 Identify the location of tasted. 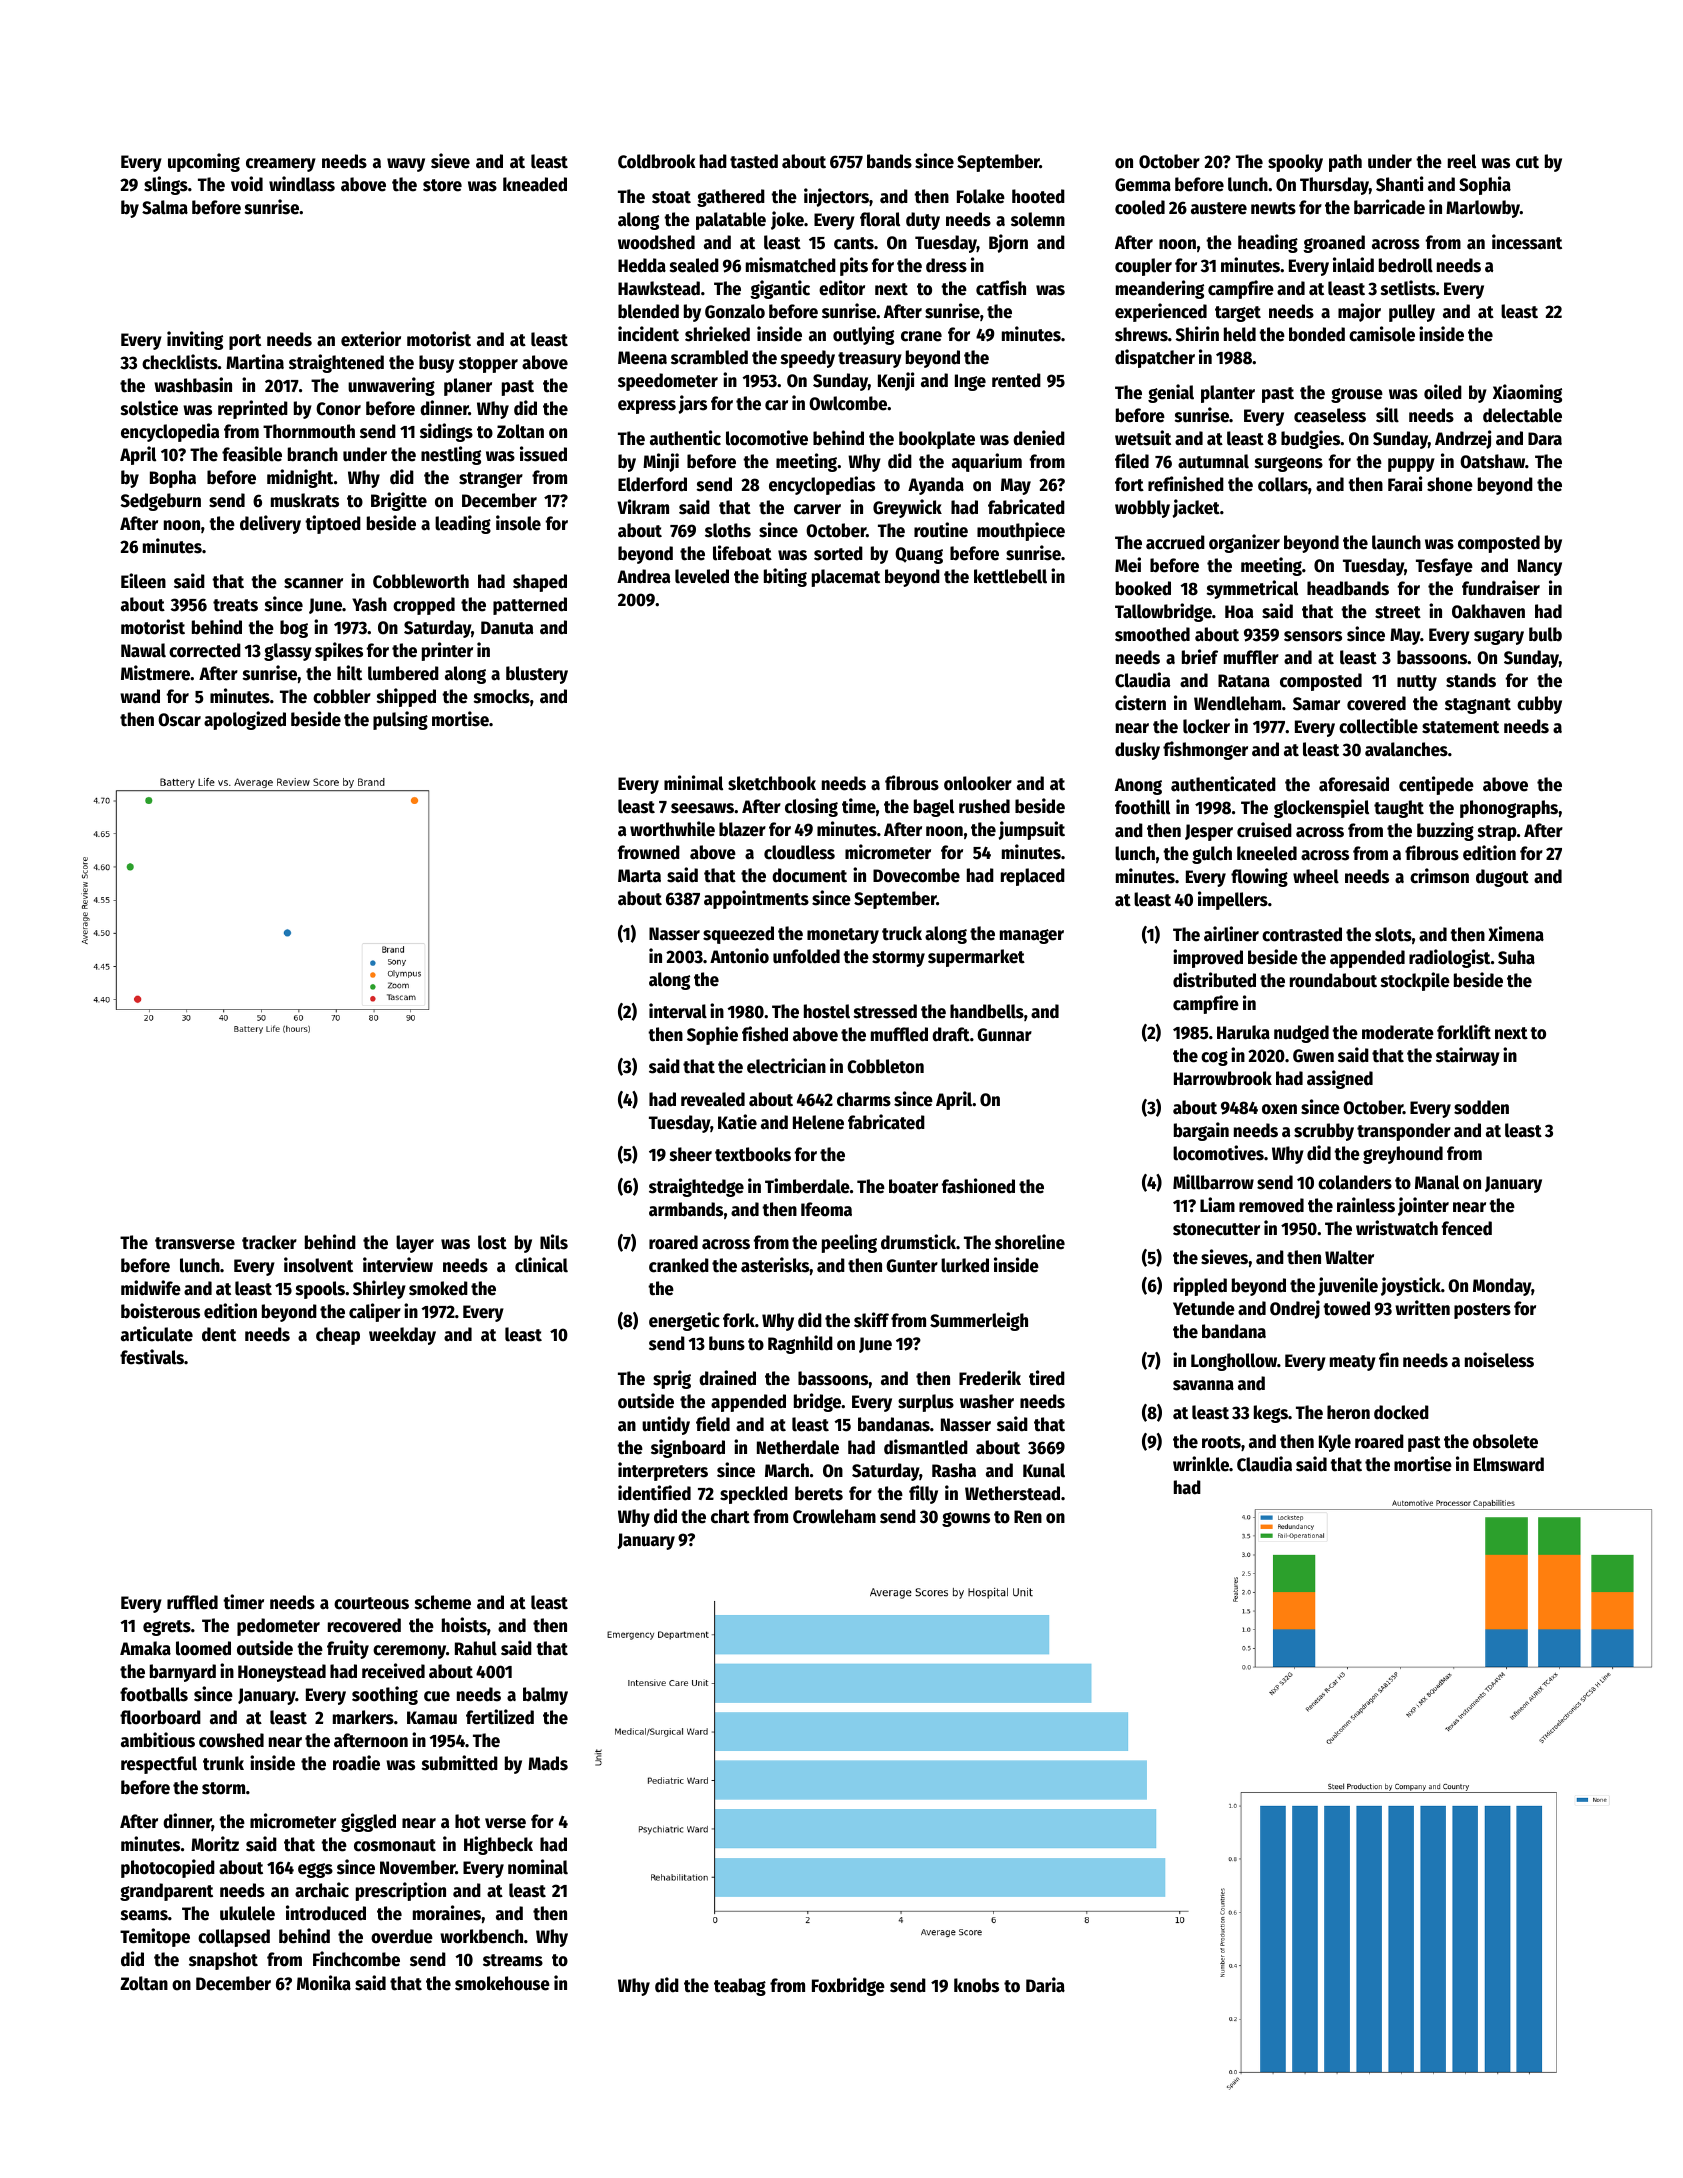
(754, 161).
